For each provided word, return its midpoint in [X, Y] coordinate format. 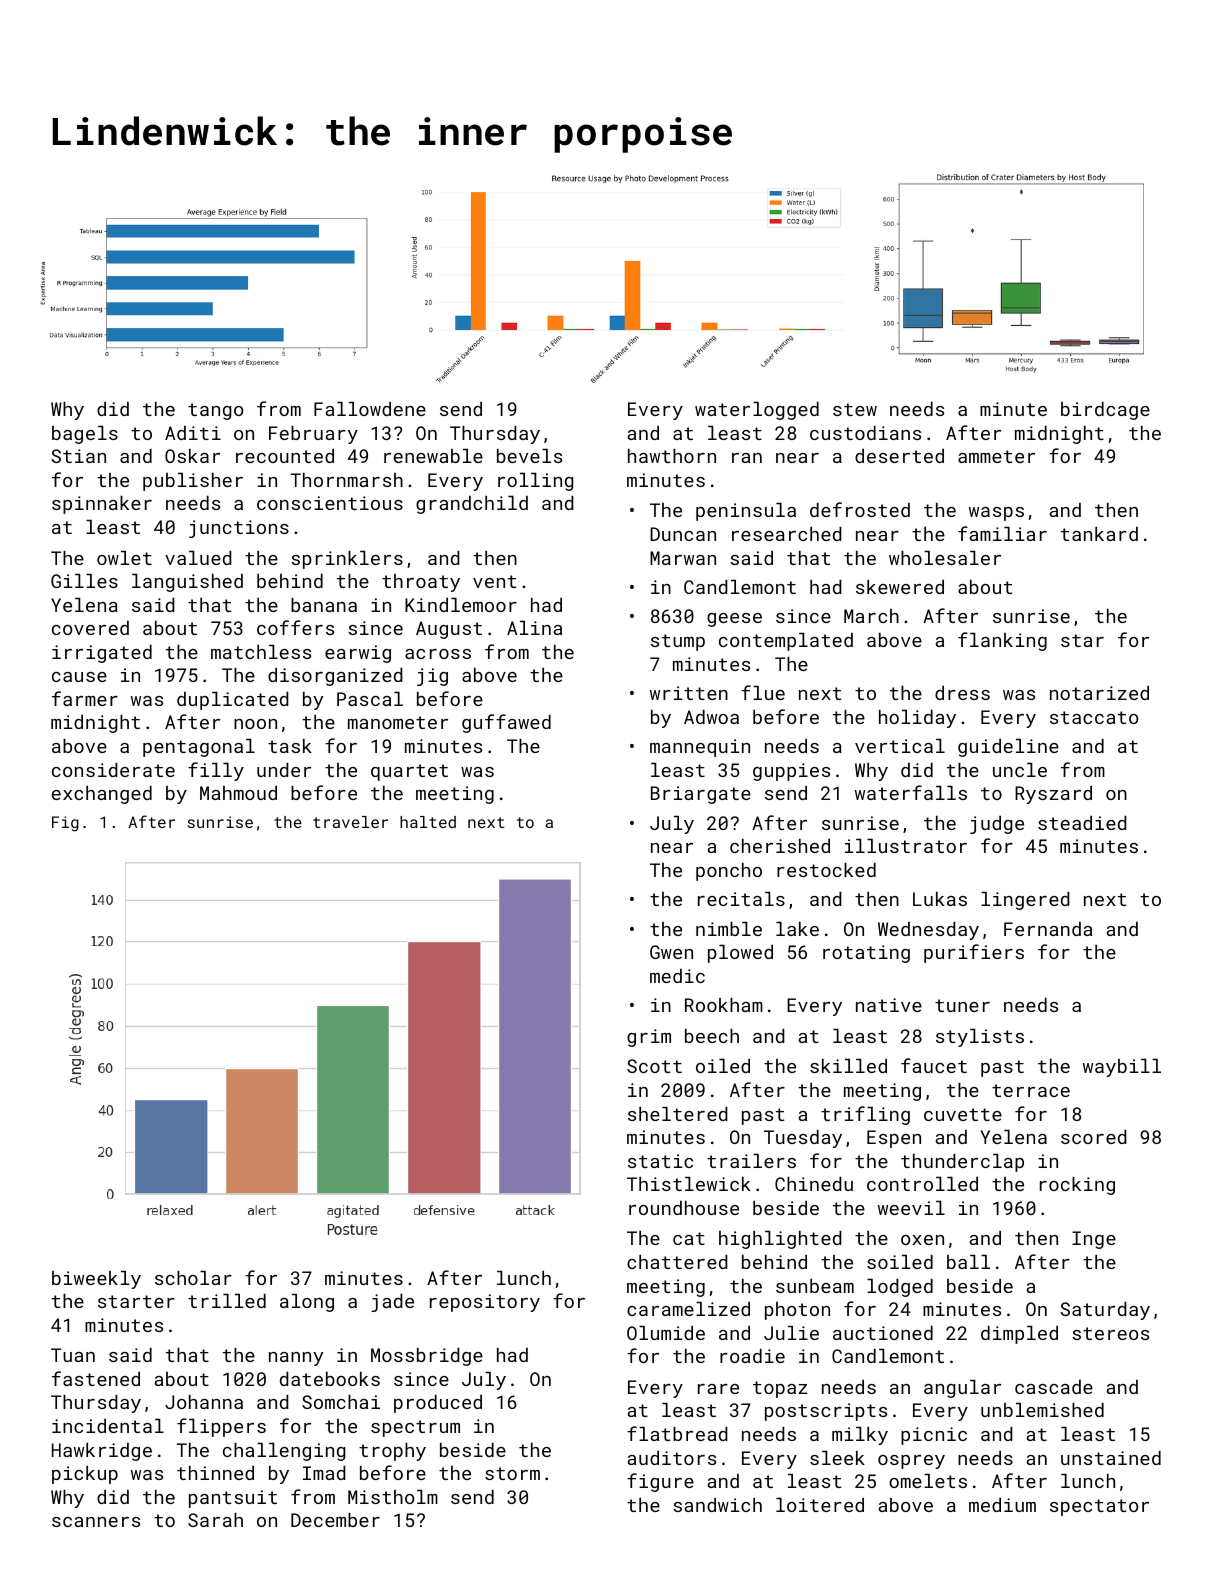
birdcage [1105, 411]
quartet [409, 772]
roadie [752, 1356]
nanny [296, 1359]
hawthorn [672, 456]
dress [962, 693]
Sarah [215, 1520]
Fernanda [1048, 929]
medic [677, 976]
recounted [285, 456]
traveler [350, 822]
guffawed [506, 723]
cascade [1054, 1387]
